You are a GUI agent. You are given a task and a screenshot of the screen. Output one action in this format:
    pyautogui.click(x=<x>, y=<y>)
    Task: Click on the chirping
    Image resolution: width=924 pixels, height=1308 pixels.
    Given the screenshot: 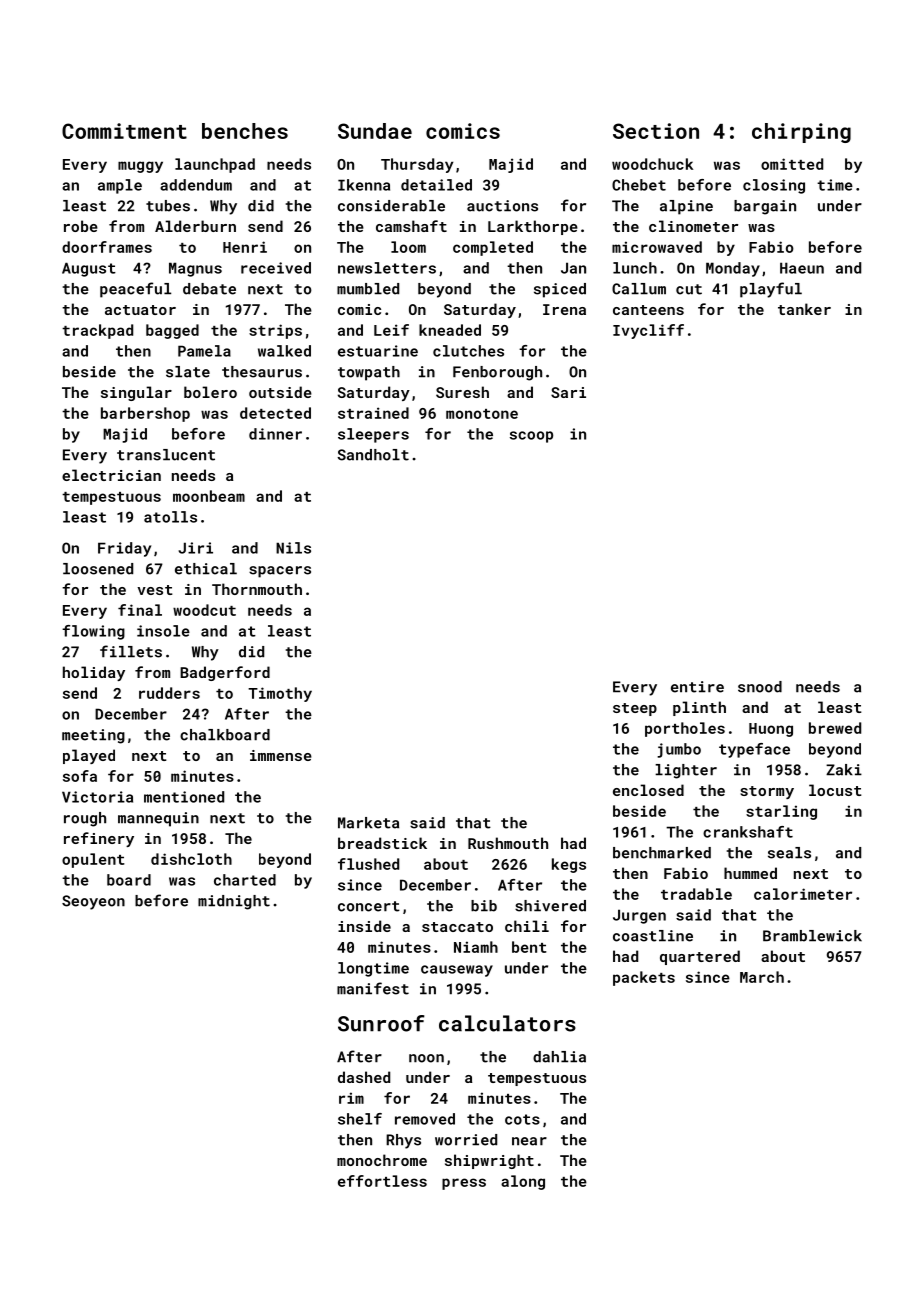 What is the action you would take?
    pyautogui.click(x=801, y=133)
